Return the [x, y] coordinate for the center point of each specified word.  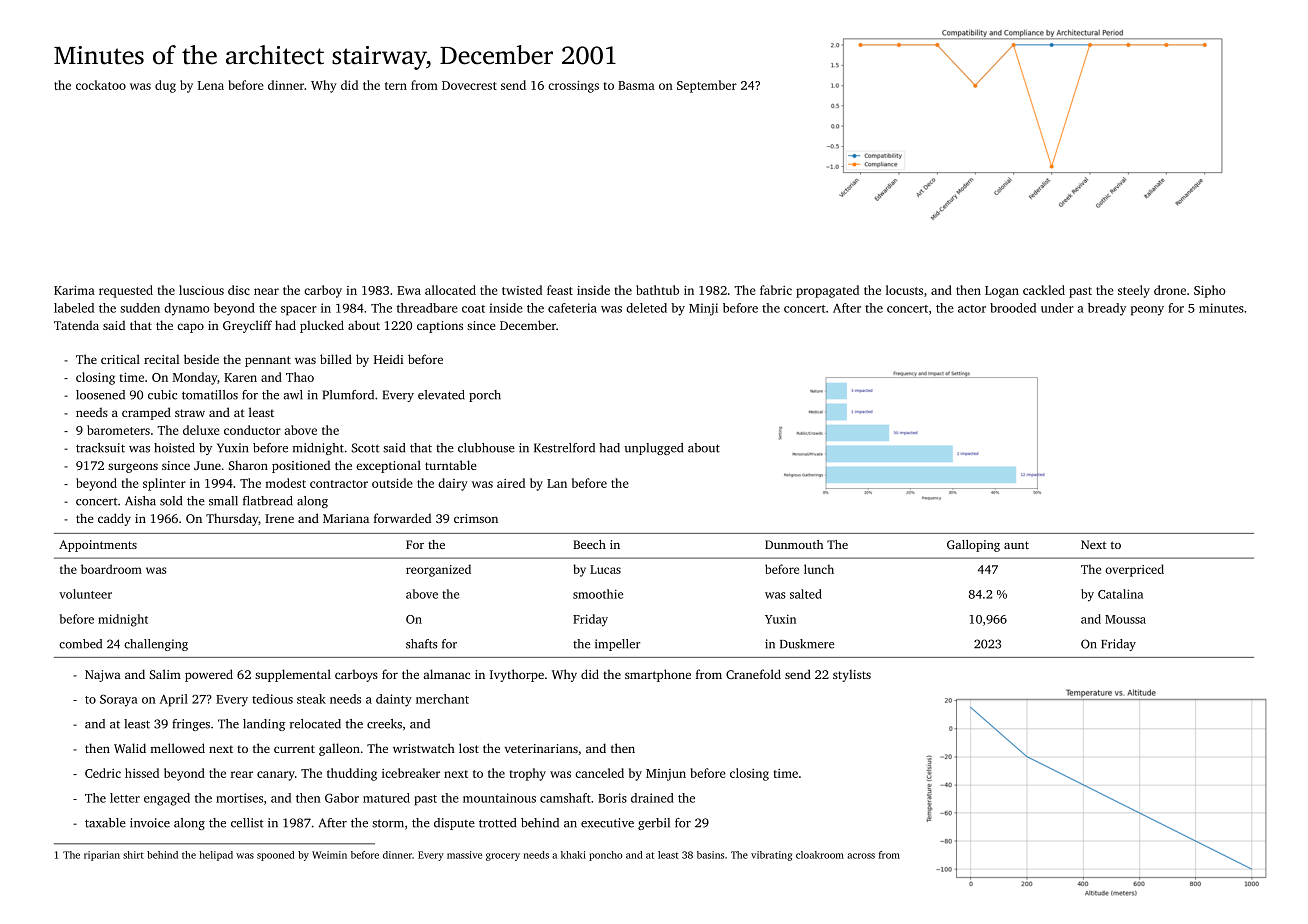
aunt [1016, 545]
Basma [636, 85]
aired [511, 483]
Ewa [409, 290]
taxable [105, 823]
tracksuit [100, 448]
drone [1170, 290]
